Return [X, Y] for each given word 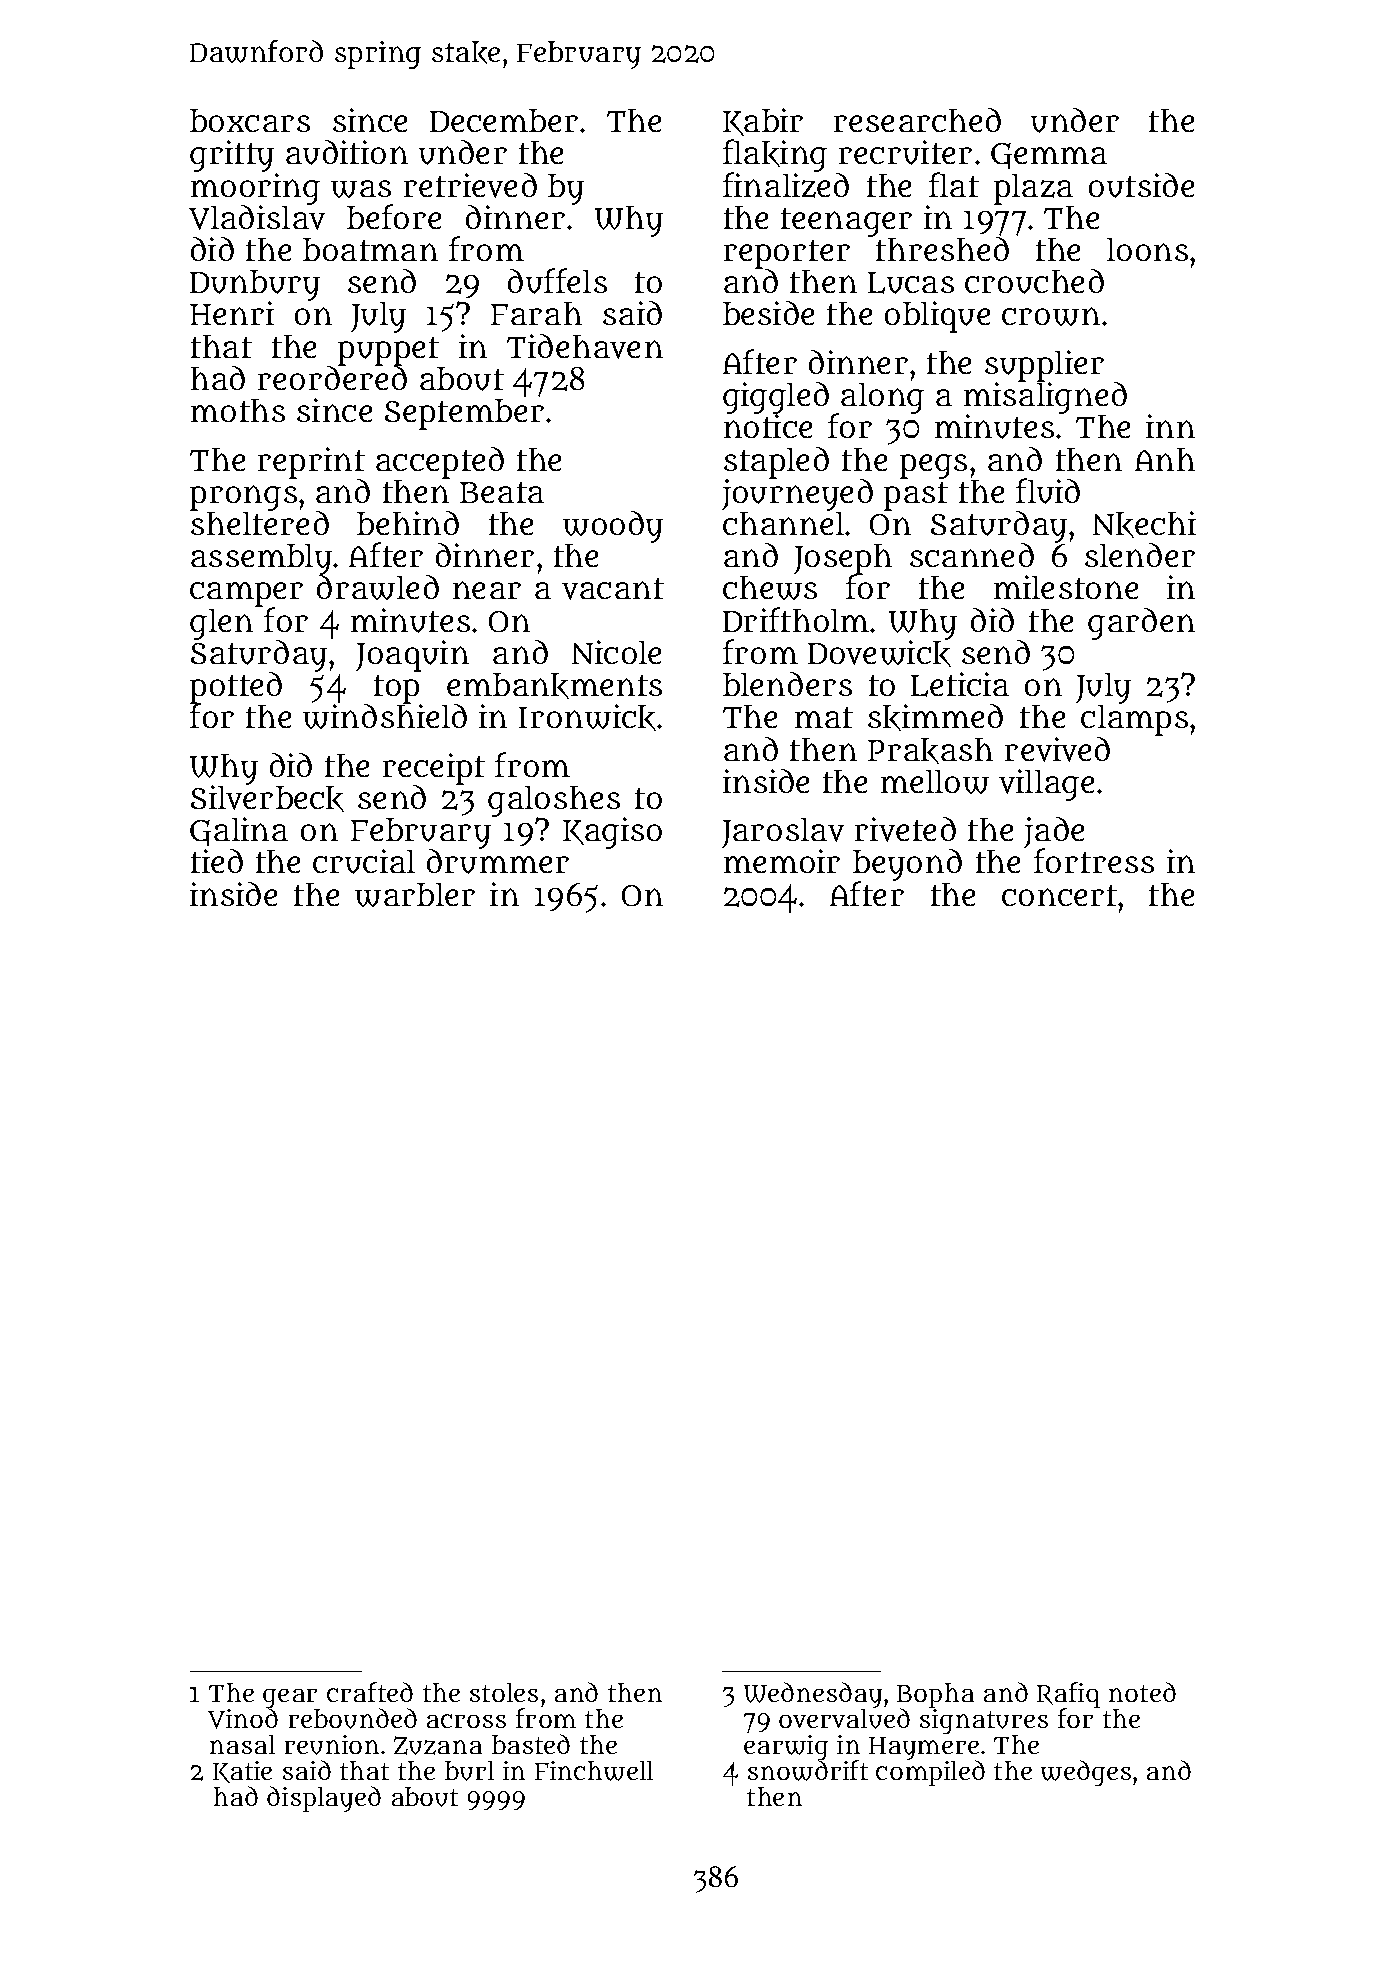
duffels [557, 281]
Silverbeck [267, 798]
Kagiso [612, 833]
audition [347, 152]
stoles [504, 1692]
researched [917, 120]
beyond [907, 865]
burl [469, 1771]
